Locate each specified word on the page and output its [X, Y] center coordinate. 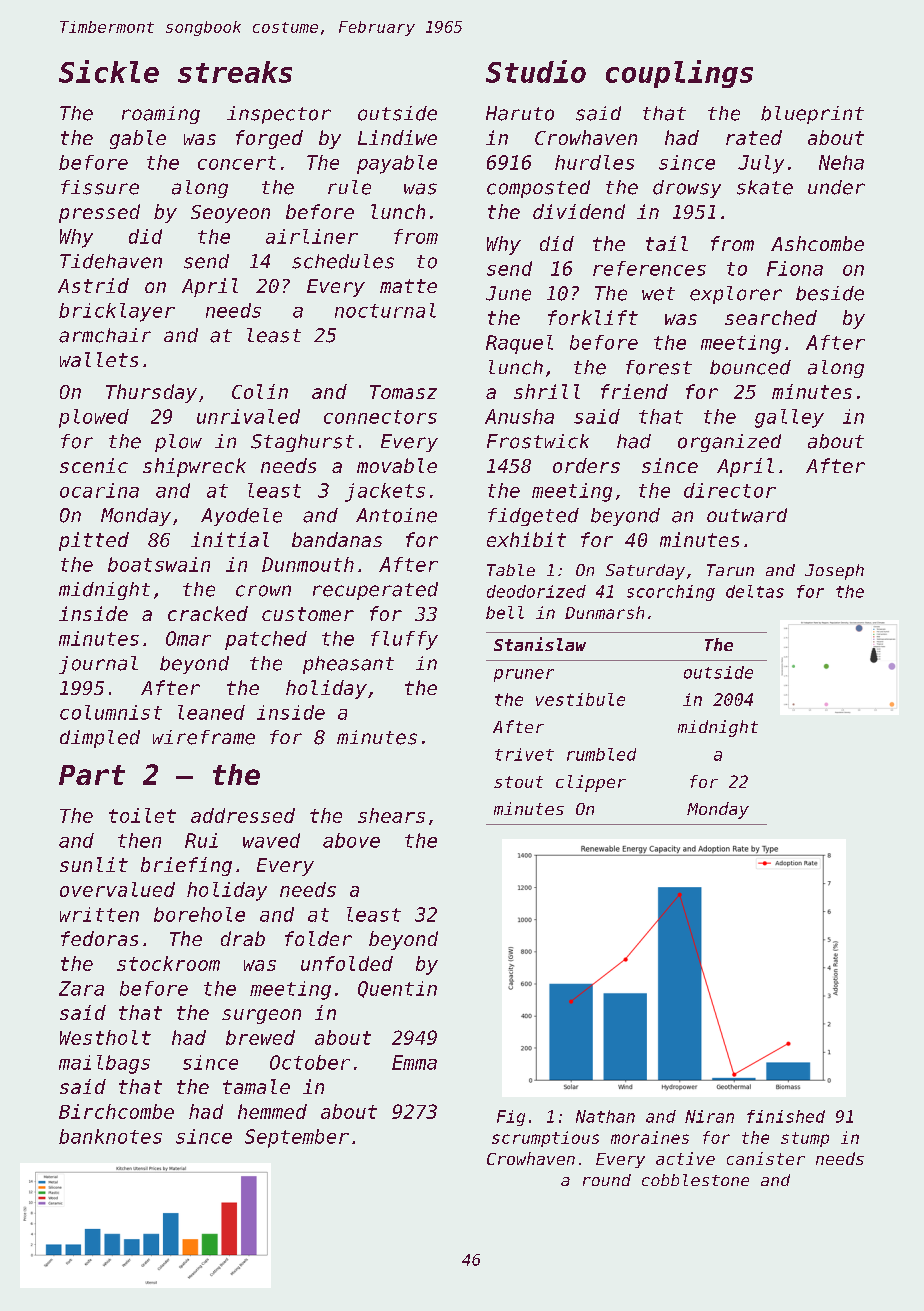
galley [789, 418]
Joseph [834, 572]
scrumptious [545, 1139]
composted [538, 189]
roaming [161, 115]
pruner [524, 675]
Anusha [519, 416]
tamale [256, 1086]
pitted [94, 541]
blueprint [812, 115]
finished [786, 1116]
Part [92, 775]
